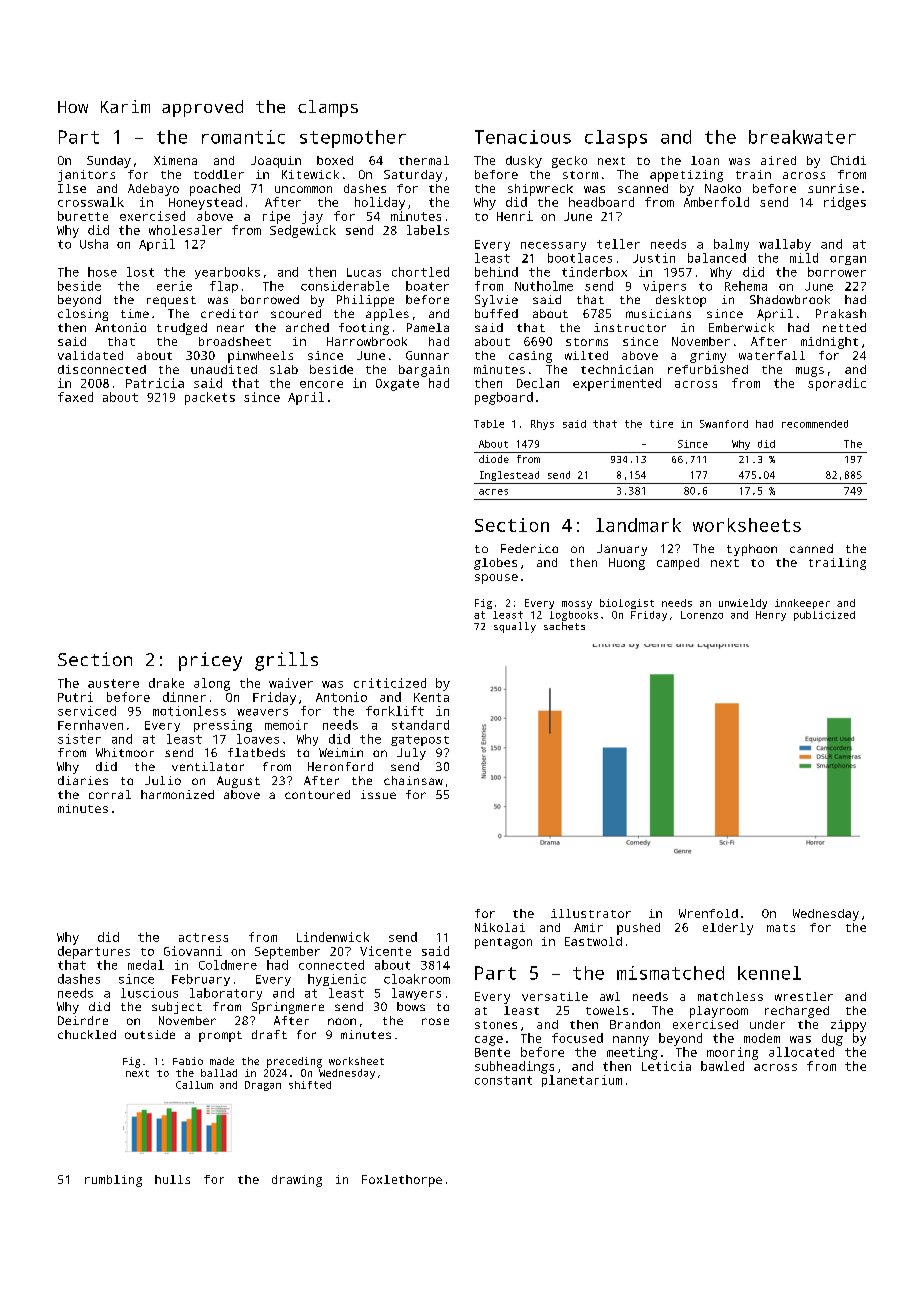  Describe the element at coordinates (781, 928) in the document. I see `mats` at that location.
